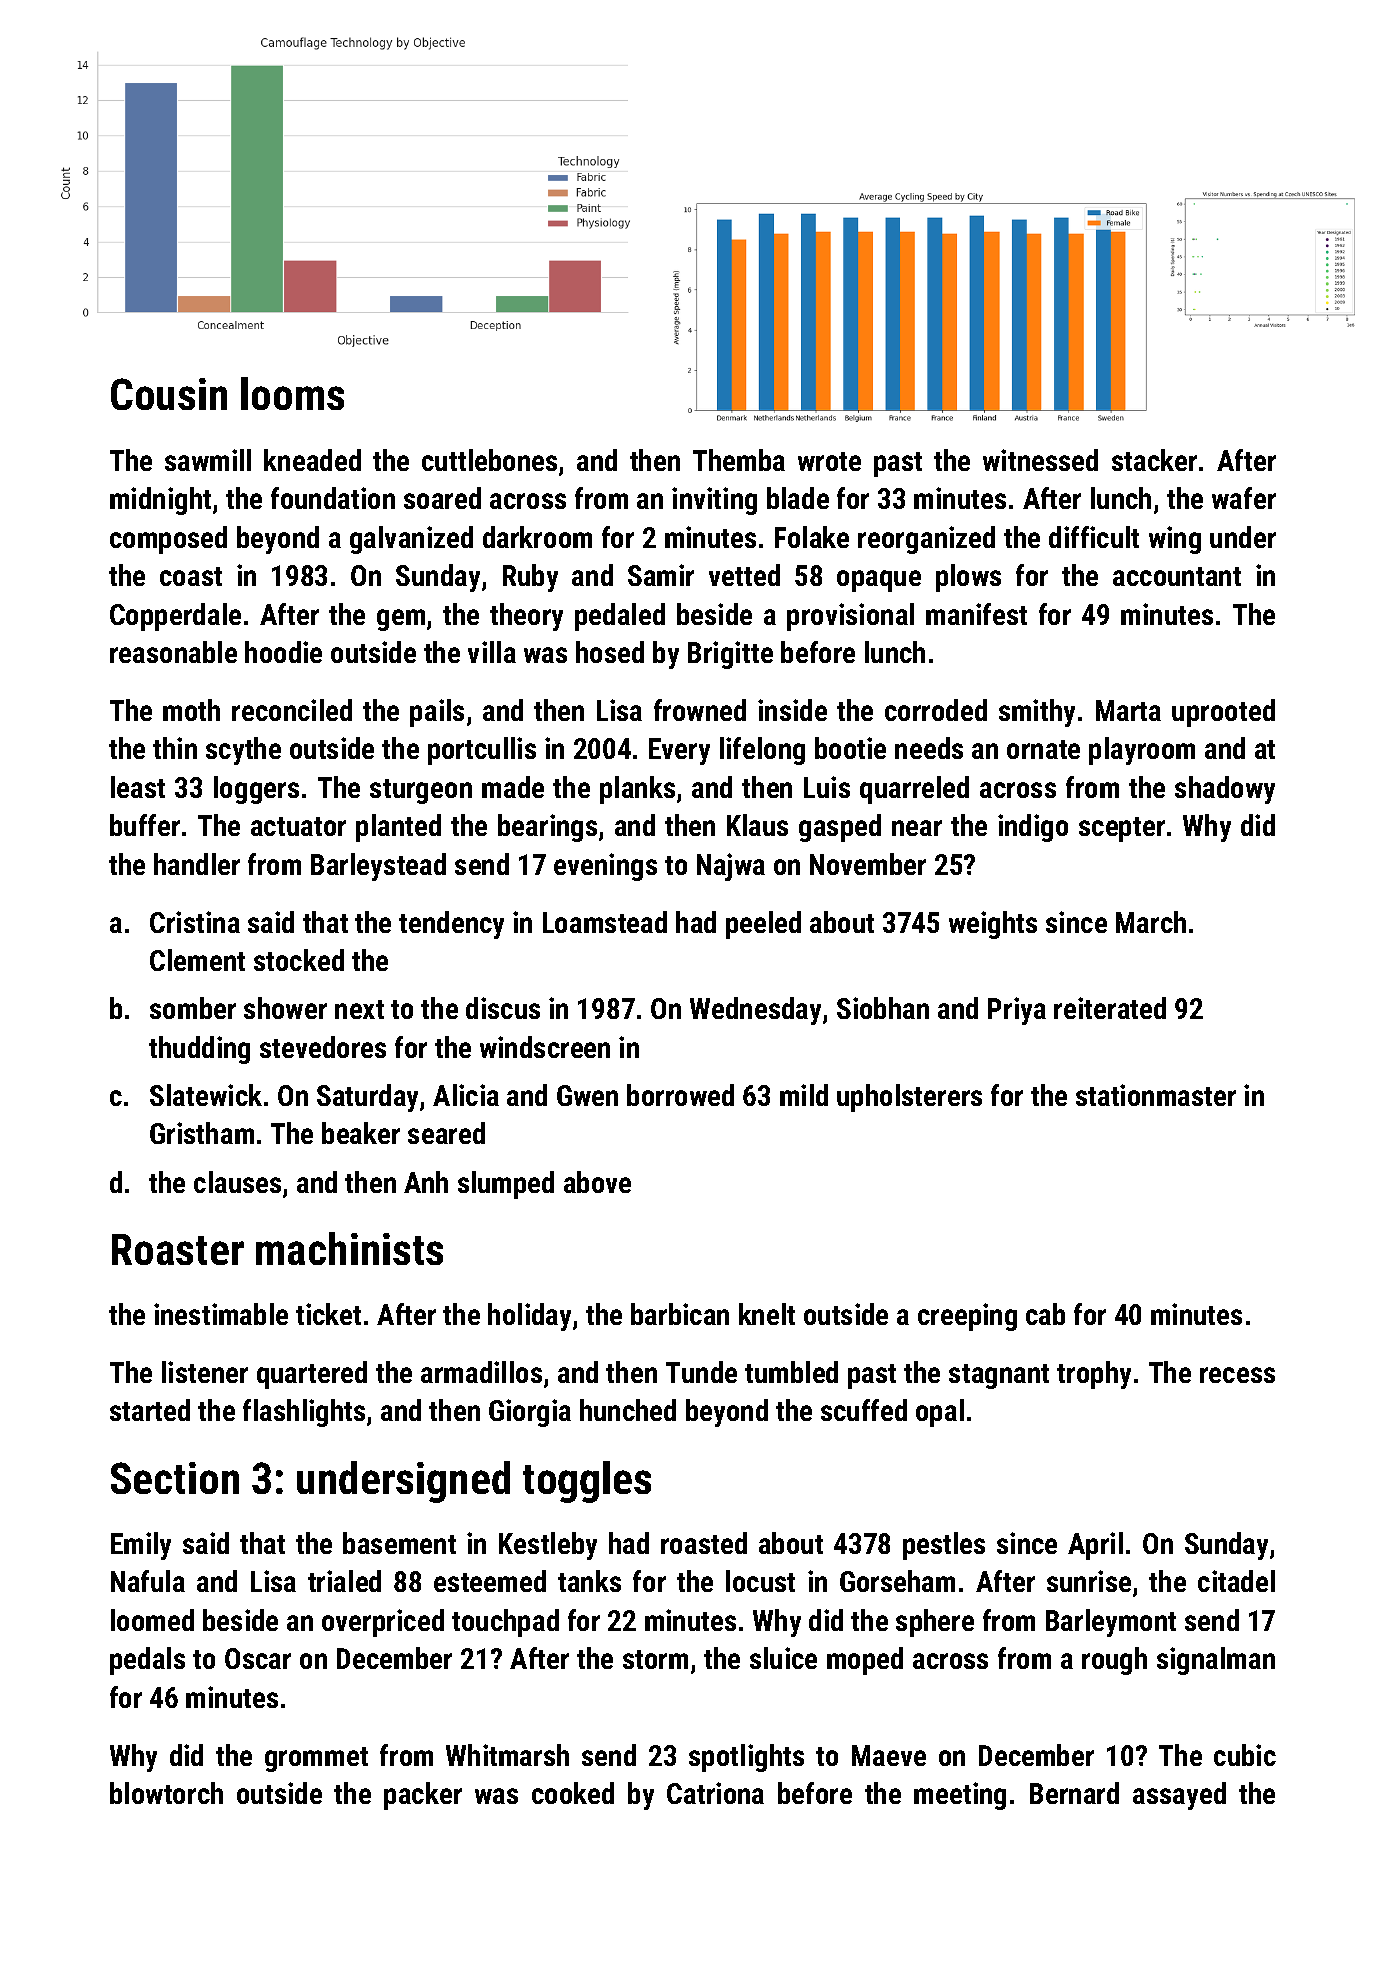  I want to click on blowtorch, so click(166, 1793).
